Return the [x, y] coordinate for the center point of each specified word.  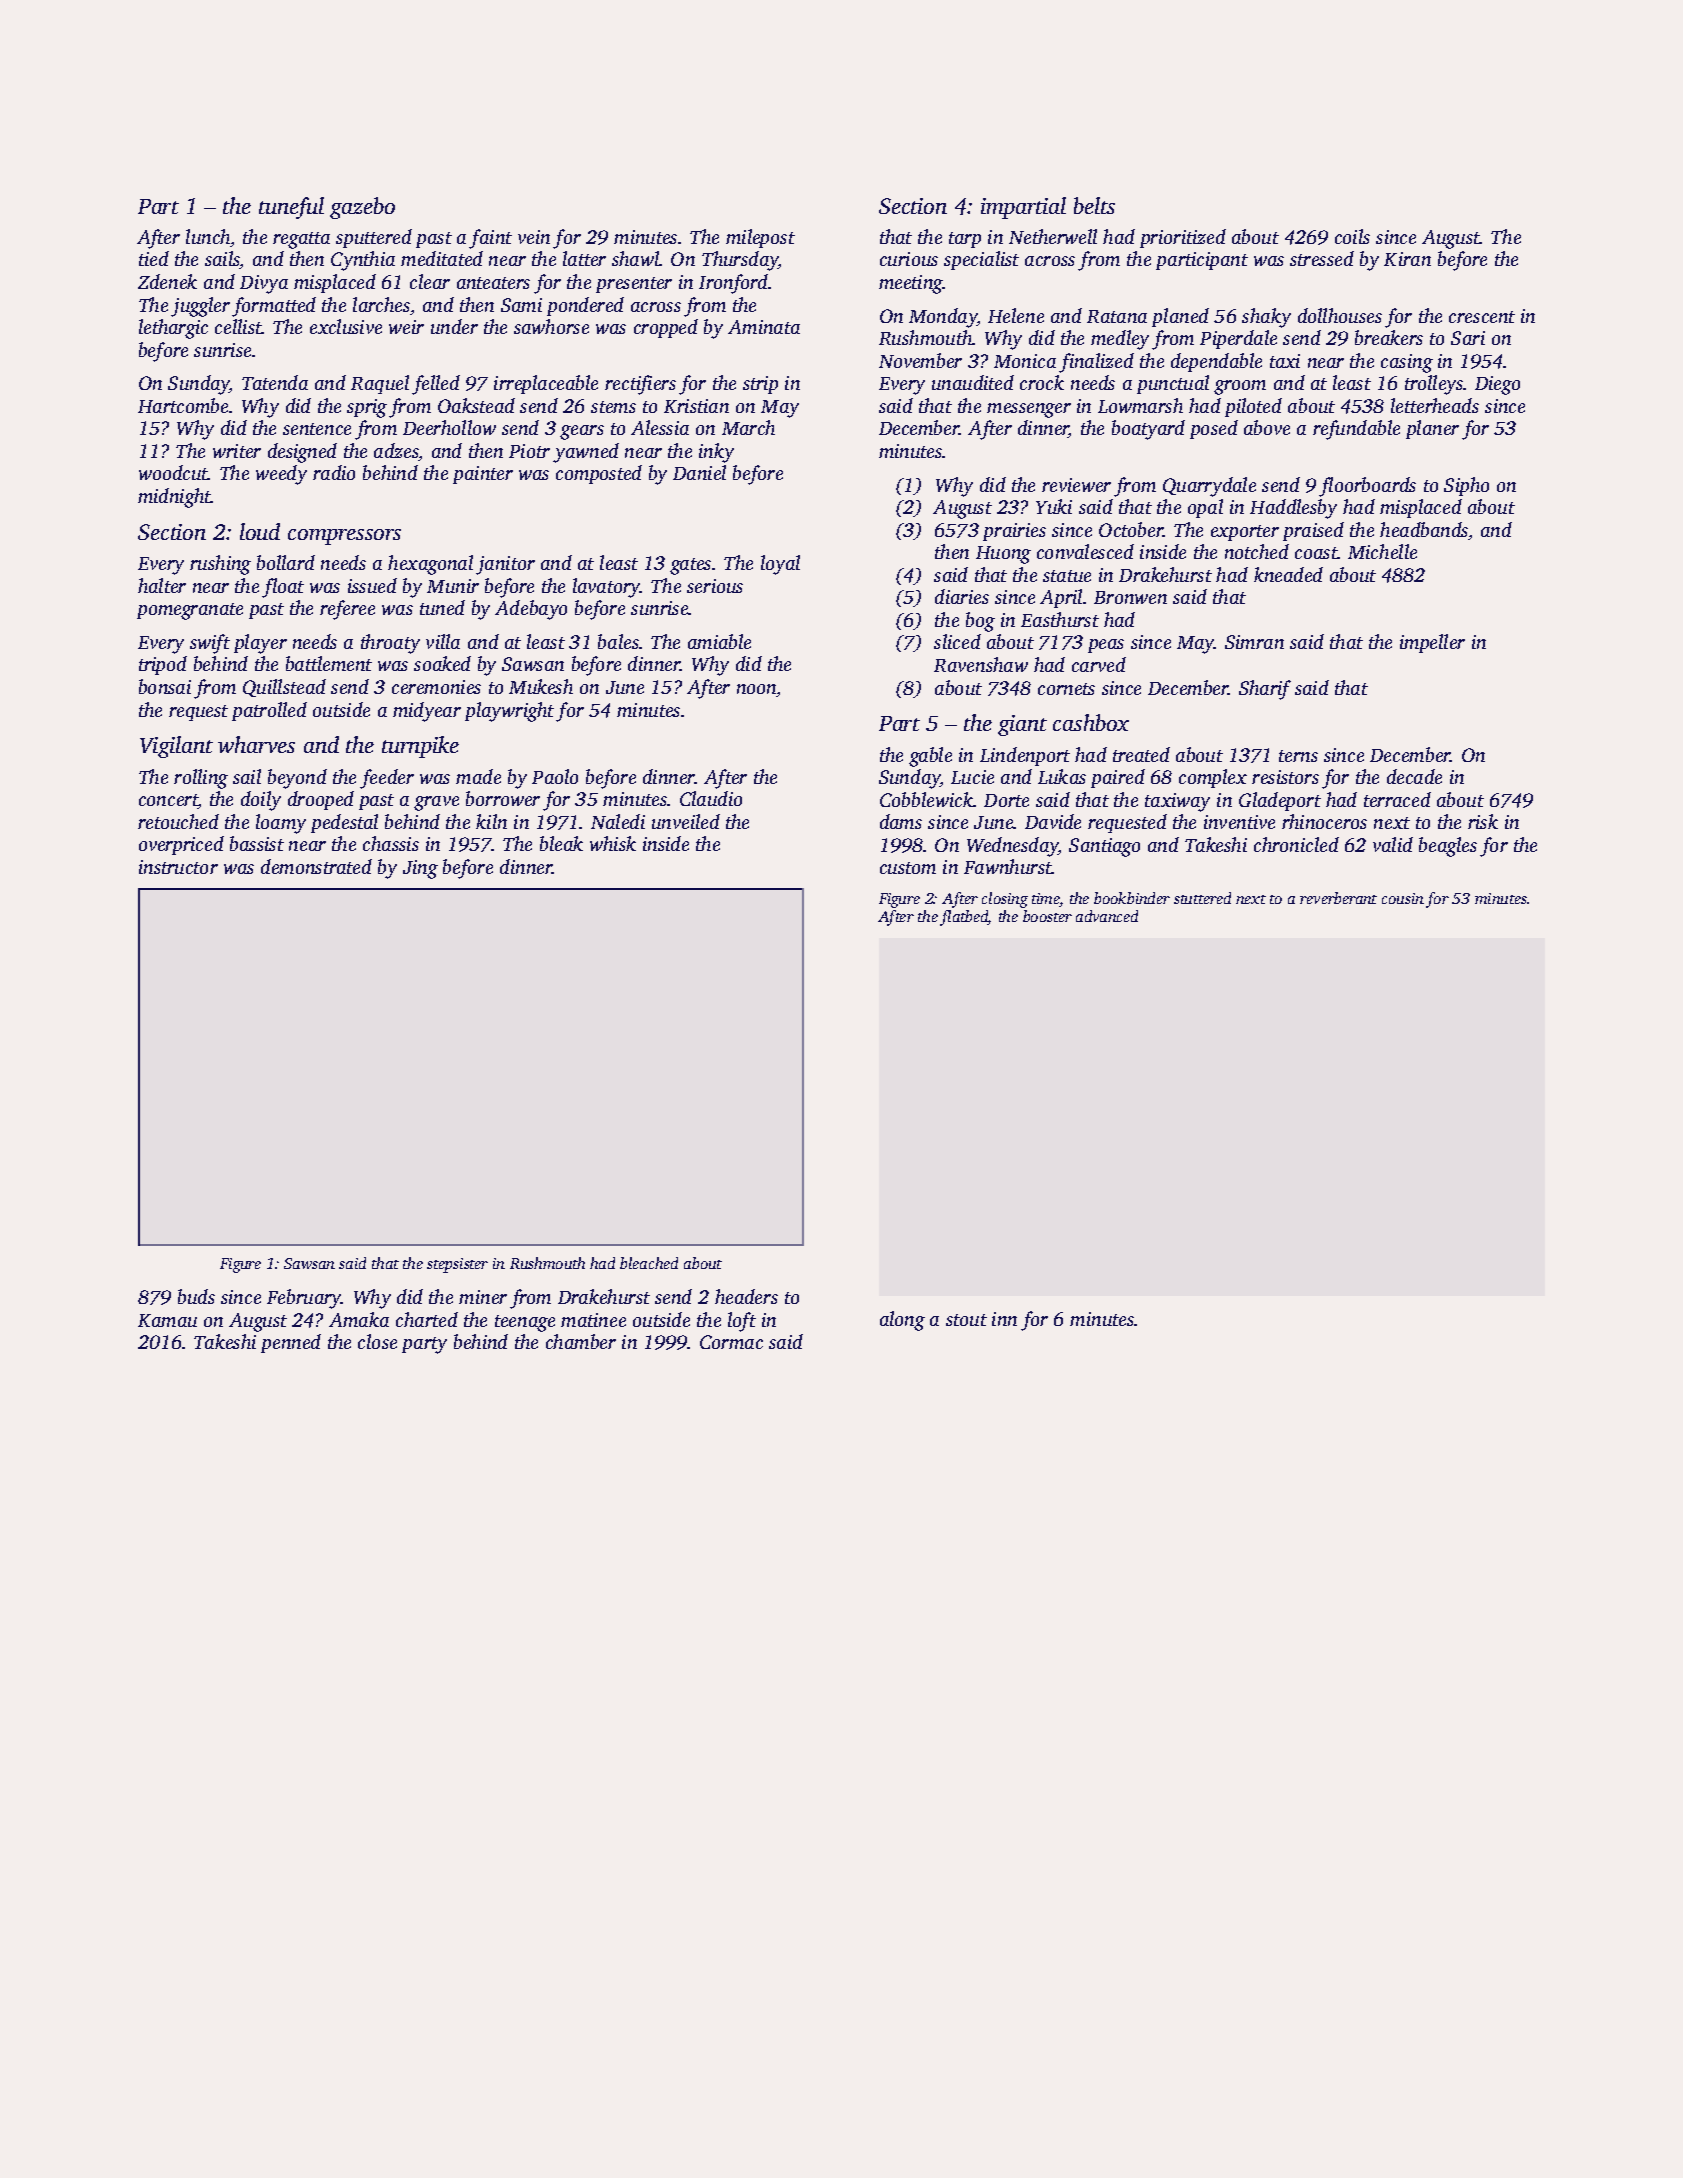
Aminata [764, 327]
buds [196, 1296]
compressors [344, 537]
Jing [420, 869]
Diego [1497, 385]
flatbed [964, 918]
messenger [1029, 410]
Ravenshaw [981, 664]
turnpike [420, 747]
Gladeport [1280, 801]
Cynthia [363, 261]
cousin [1403, 898]
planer [1432, 429]
